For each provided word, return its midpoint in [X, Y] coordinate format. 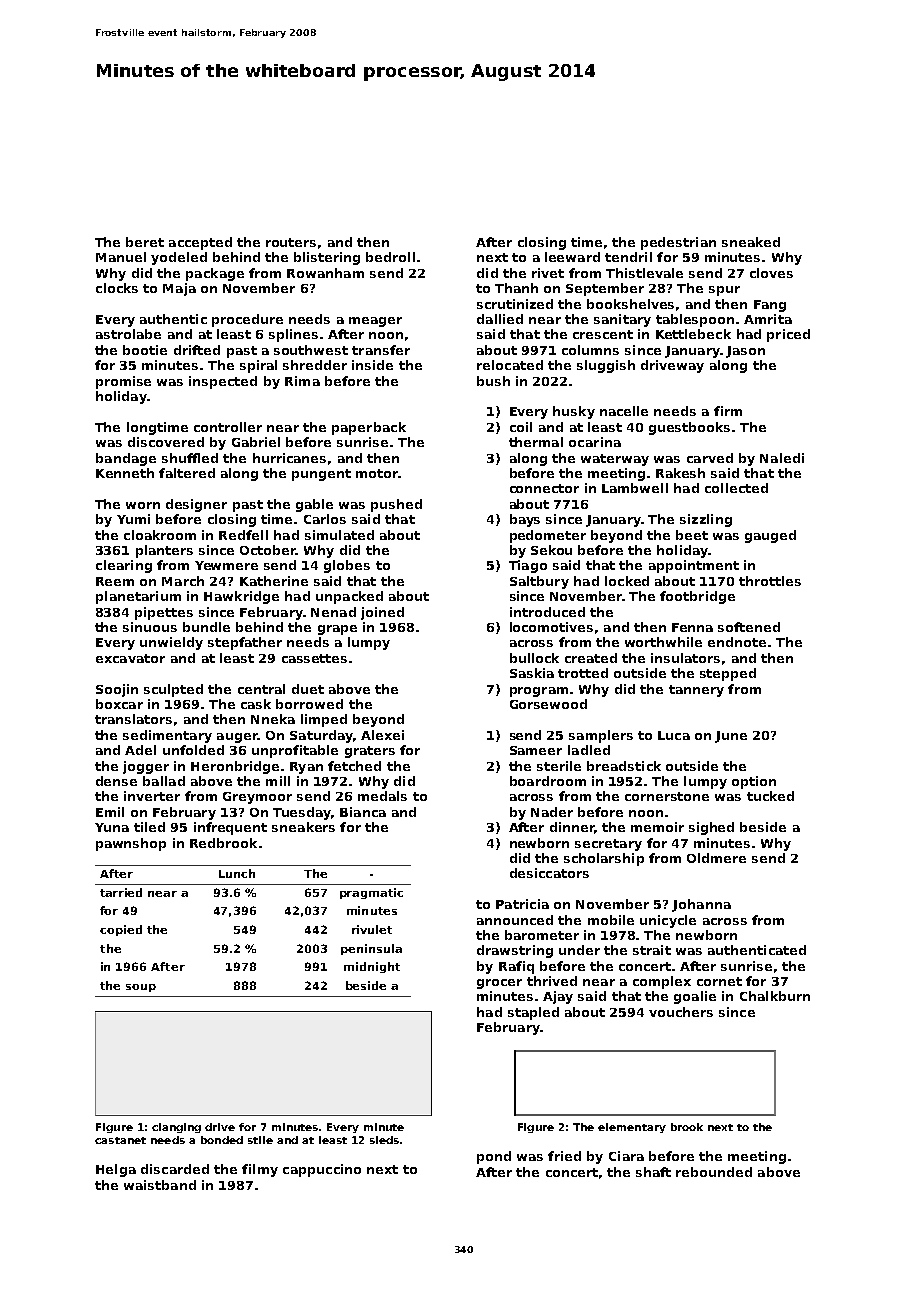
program [539, 692]
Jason [745, 352]
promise [123, 382]
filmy [260, 1170]
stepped [728, 674]
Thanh [516, 288]
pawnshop [131, 844]
